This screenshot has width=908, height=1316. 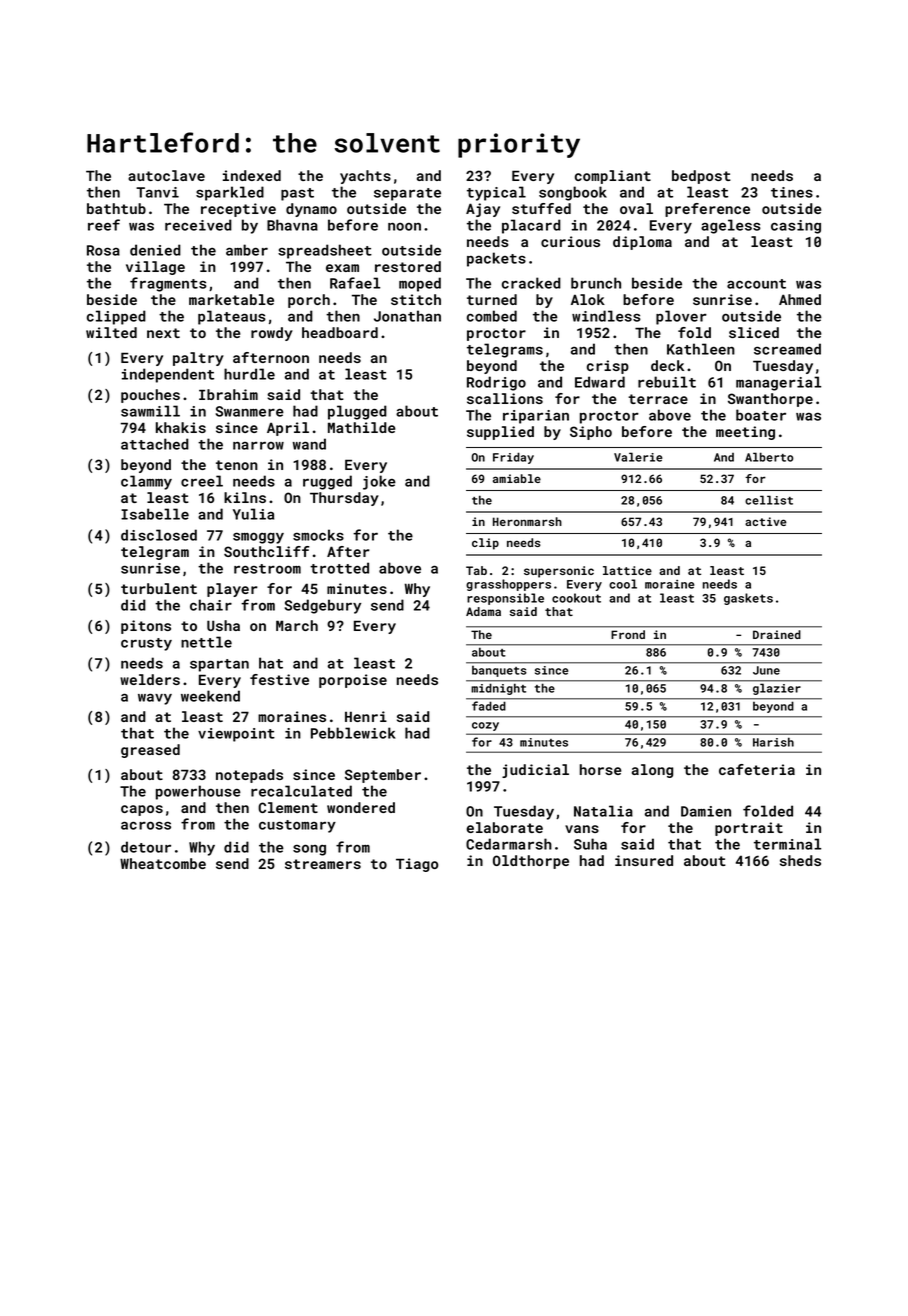 What do you see at coordinates (787, 844) in the screenshot?
I see `terminal` at bounding box center [787, 844].
